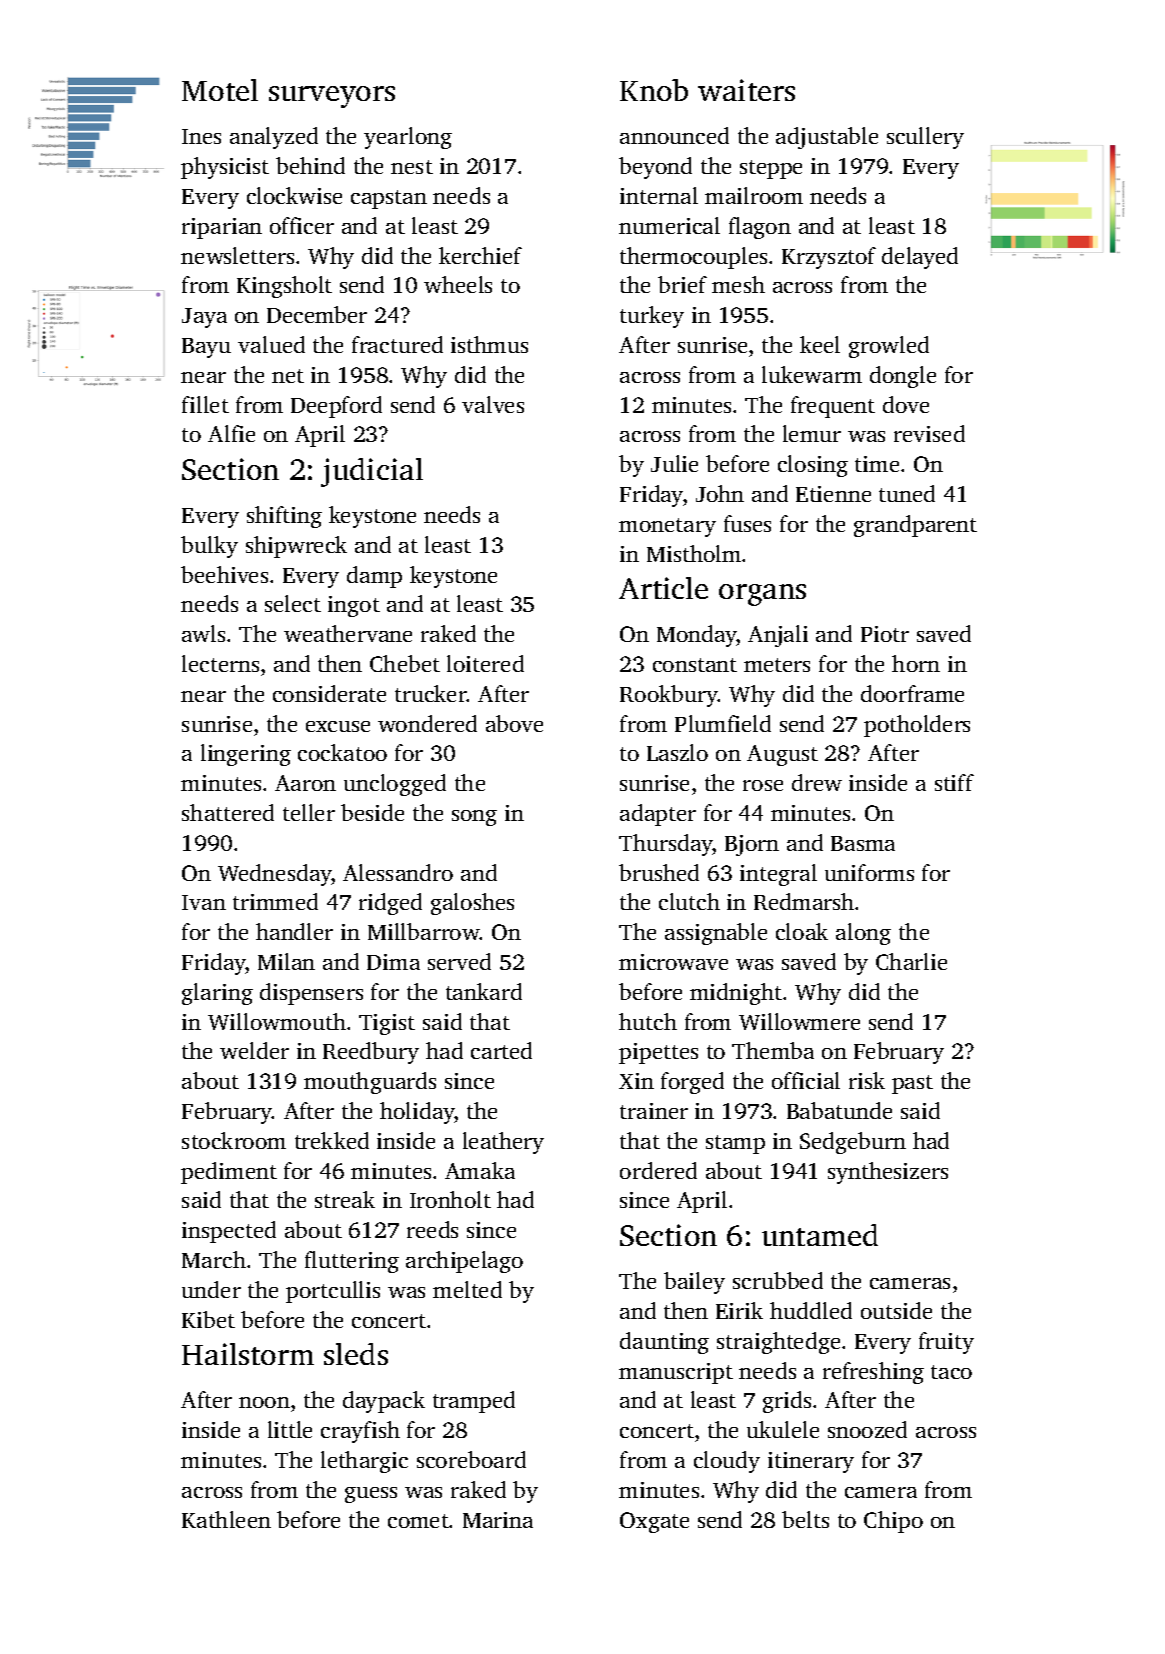 This document has width=1165, height=1654. I want to click on Motel, so click(220, 90).
